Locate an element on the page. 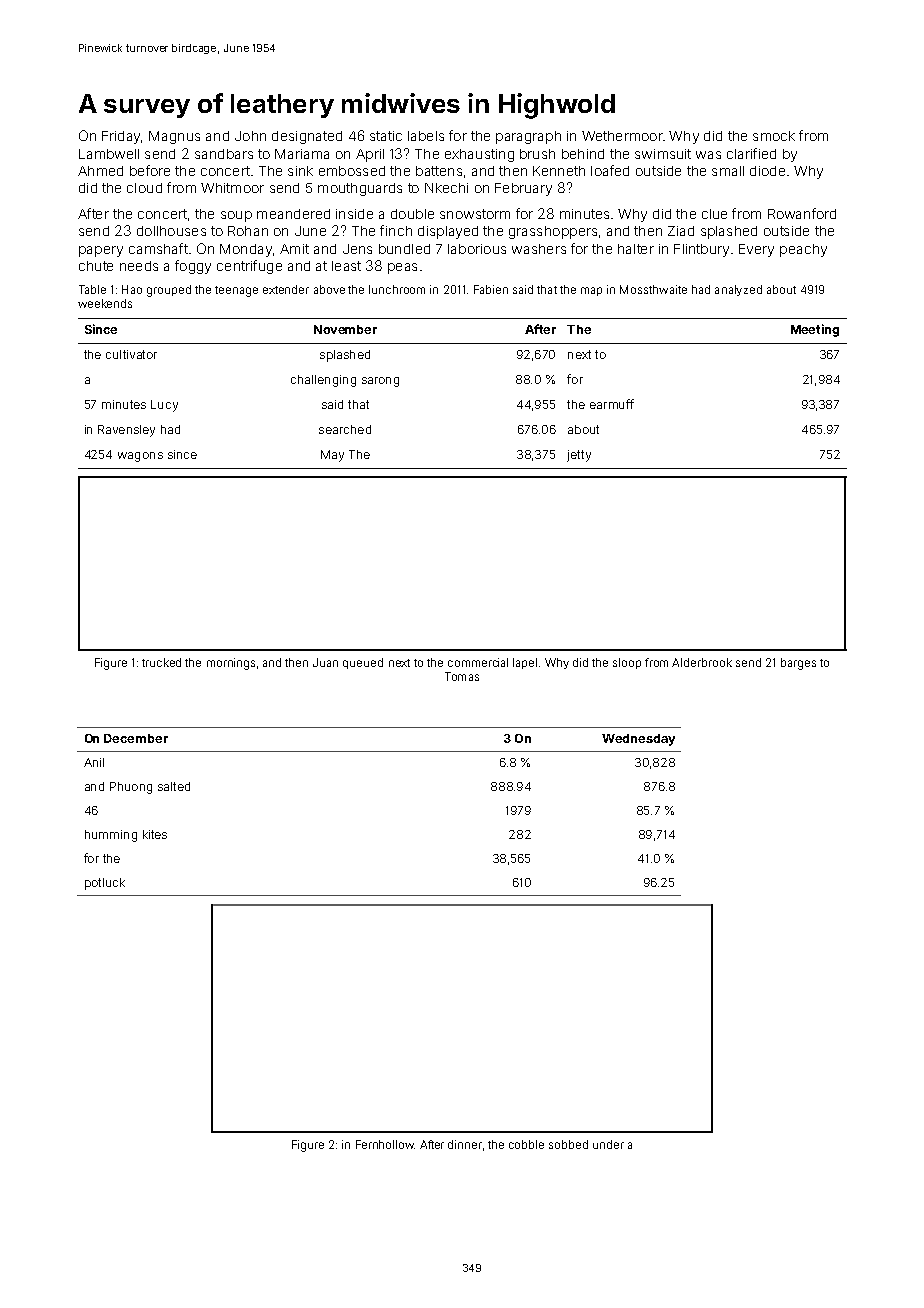 Image resolution: width=924 pixels, height=1308 pixels. dinner is located at coordinates (465, 1144).
